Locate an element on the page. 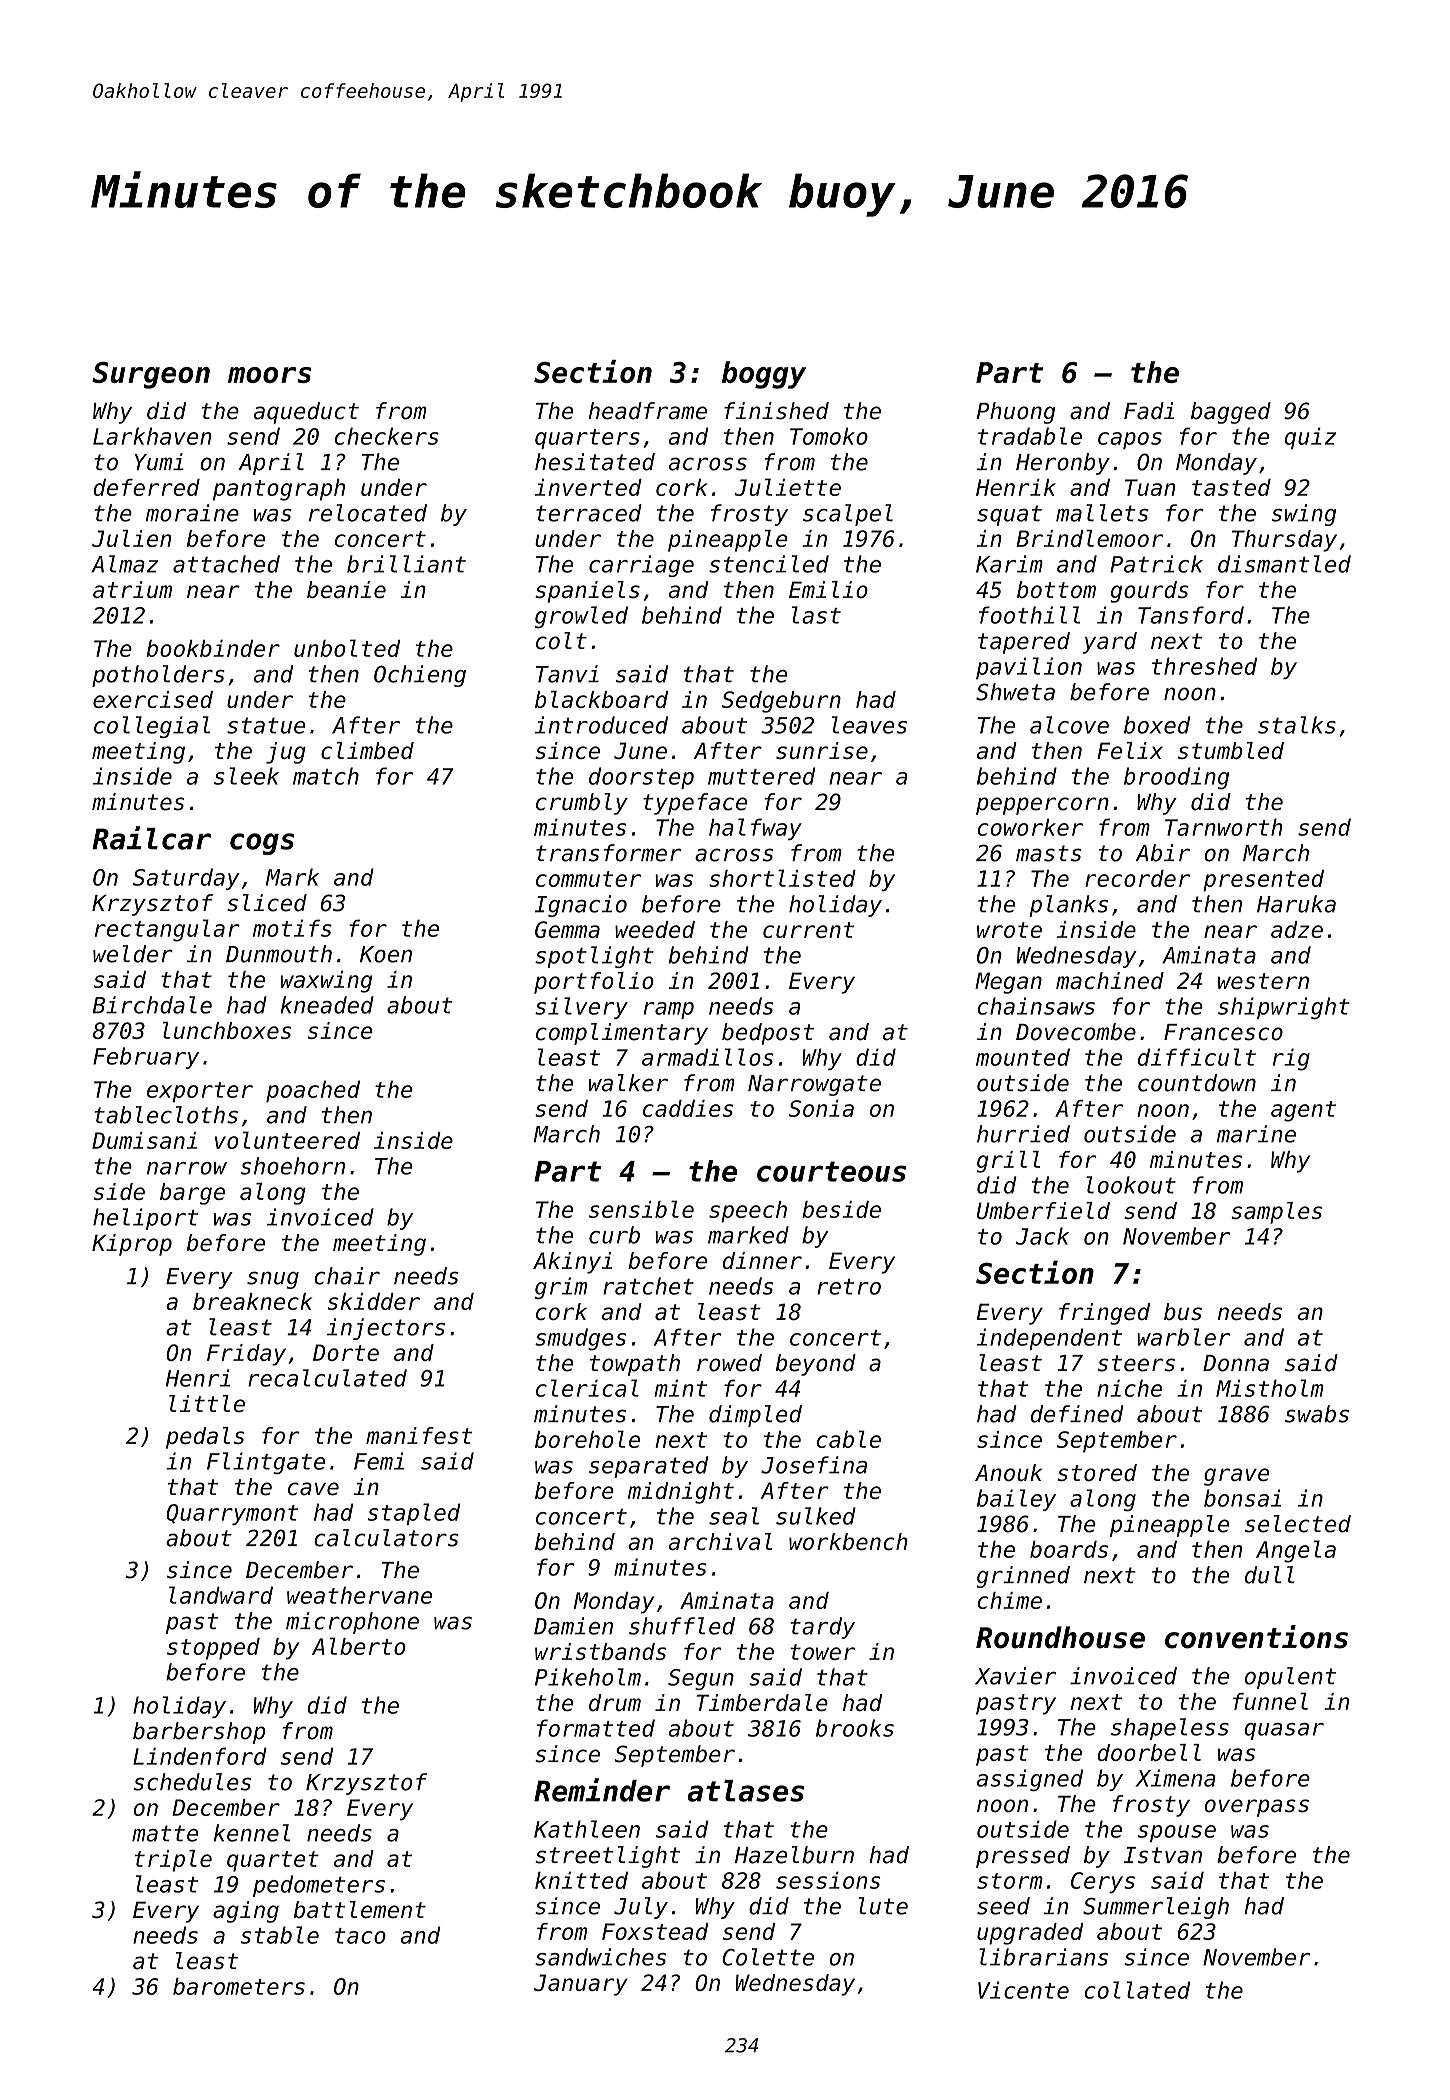 Image resolution: width=1450 pixels, height=2100 pixels. triple is located at coordinates (173, 1861).
